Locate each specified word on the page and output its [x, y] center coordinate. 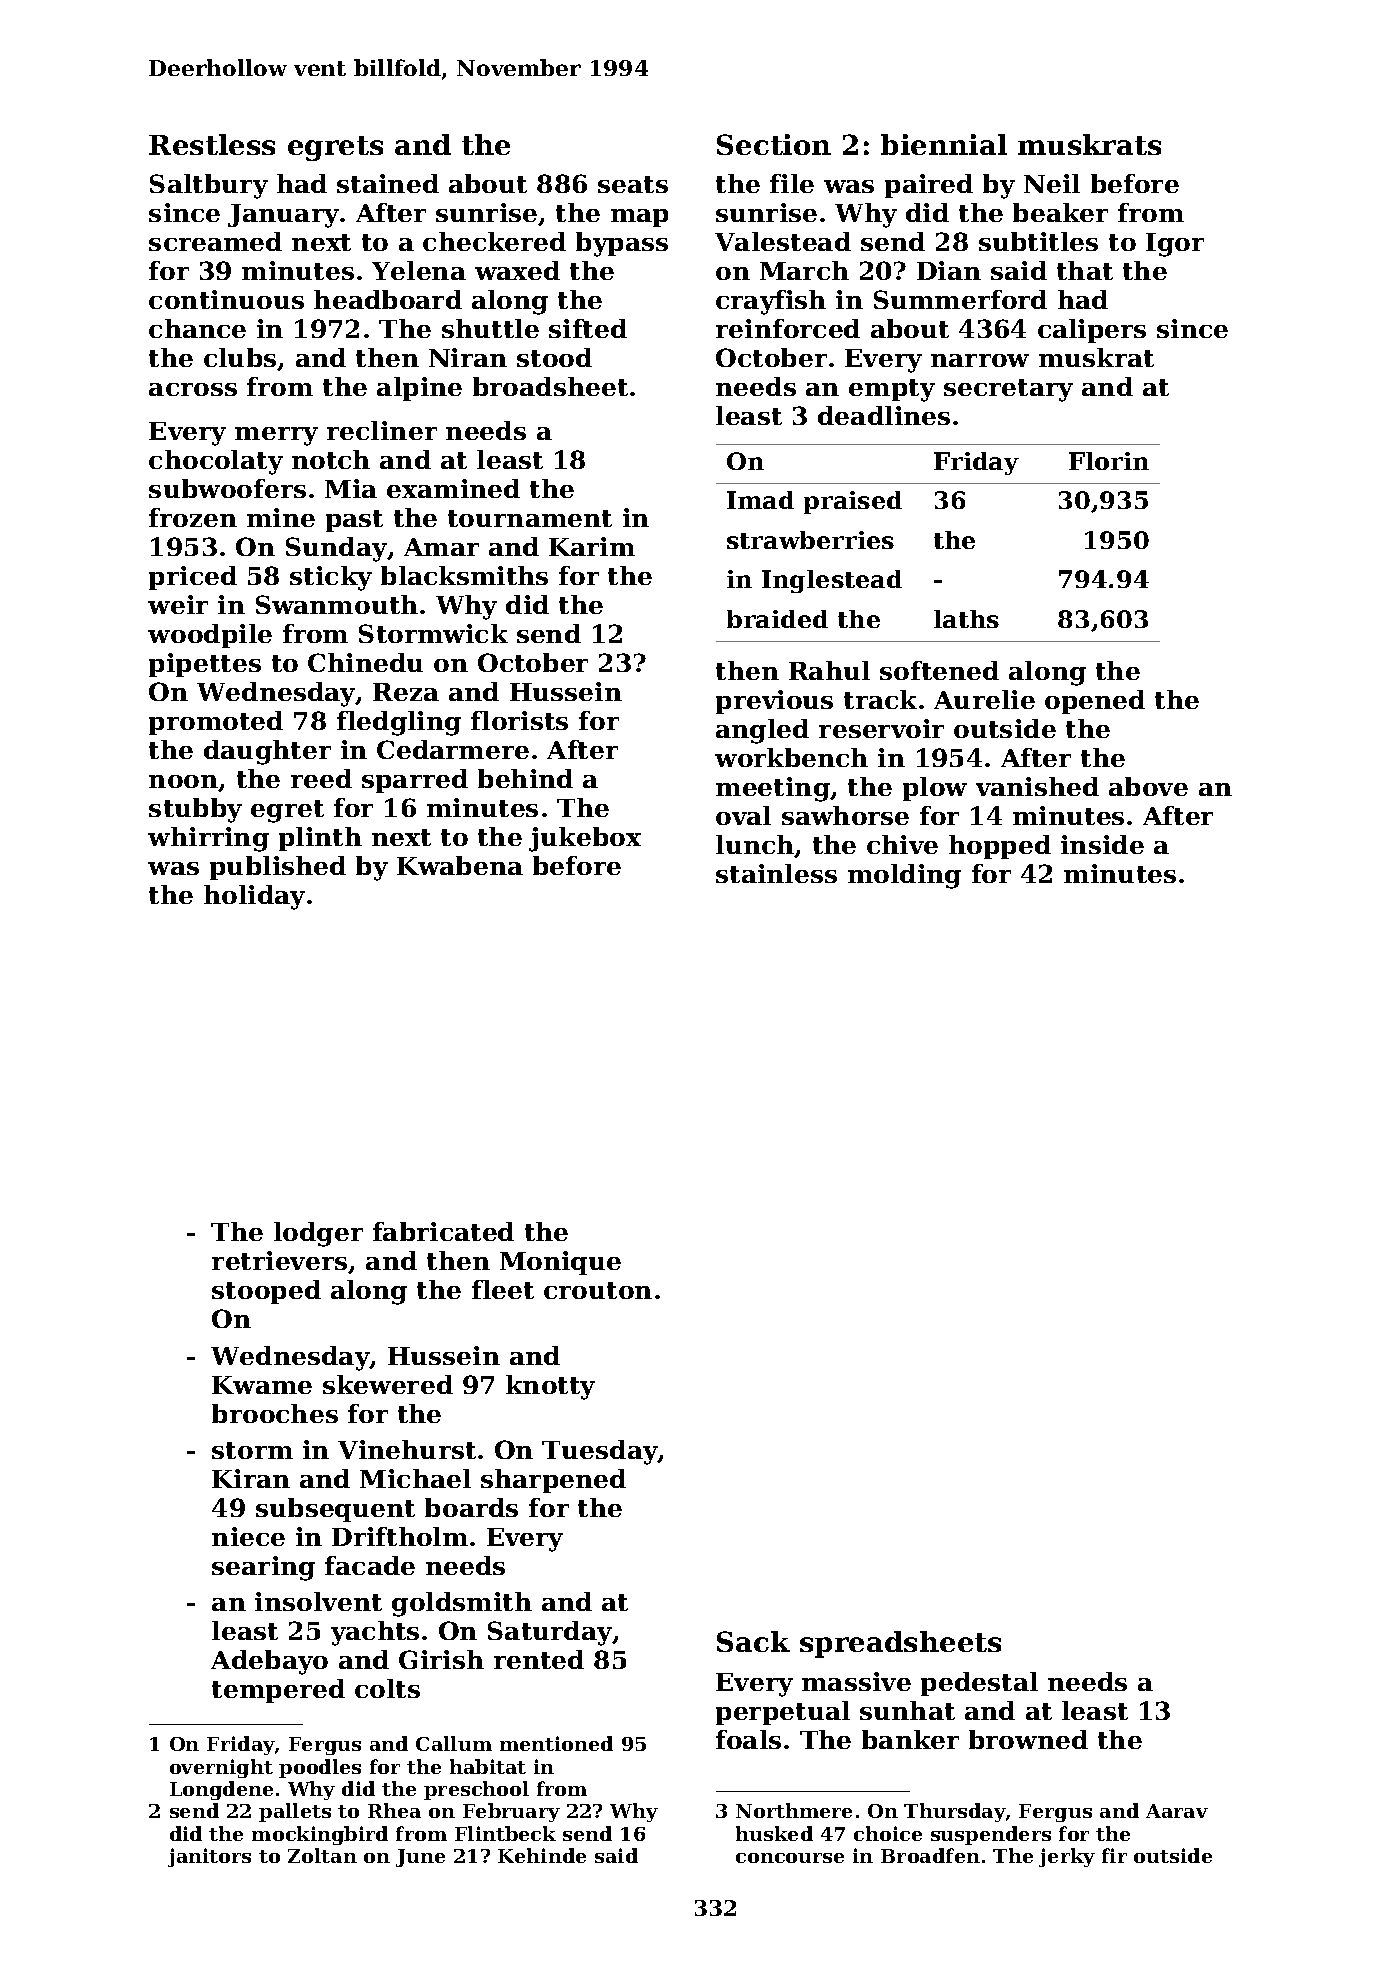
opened [1095, 702]
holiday [254, 897]
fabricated [443, 1231]
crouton [598, 1290]
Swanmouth [337, 604]
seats [633, 184]
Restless [212, 144]
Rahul [829, 670]
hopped [1000, 847]
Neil [1052, 183]
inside [1102, 844]
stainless [776, 873]
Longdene [221, 1790]
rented [539, 1659]
